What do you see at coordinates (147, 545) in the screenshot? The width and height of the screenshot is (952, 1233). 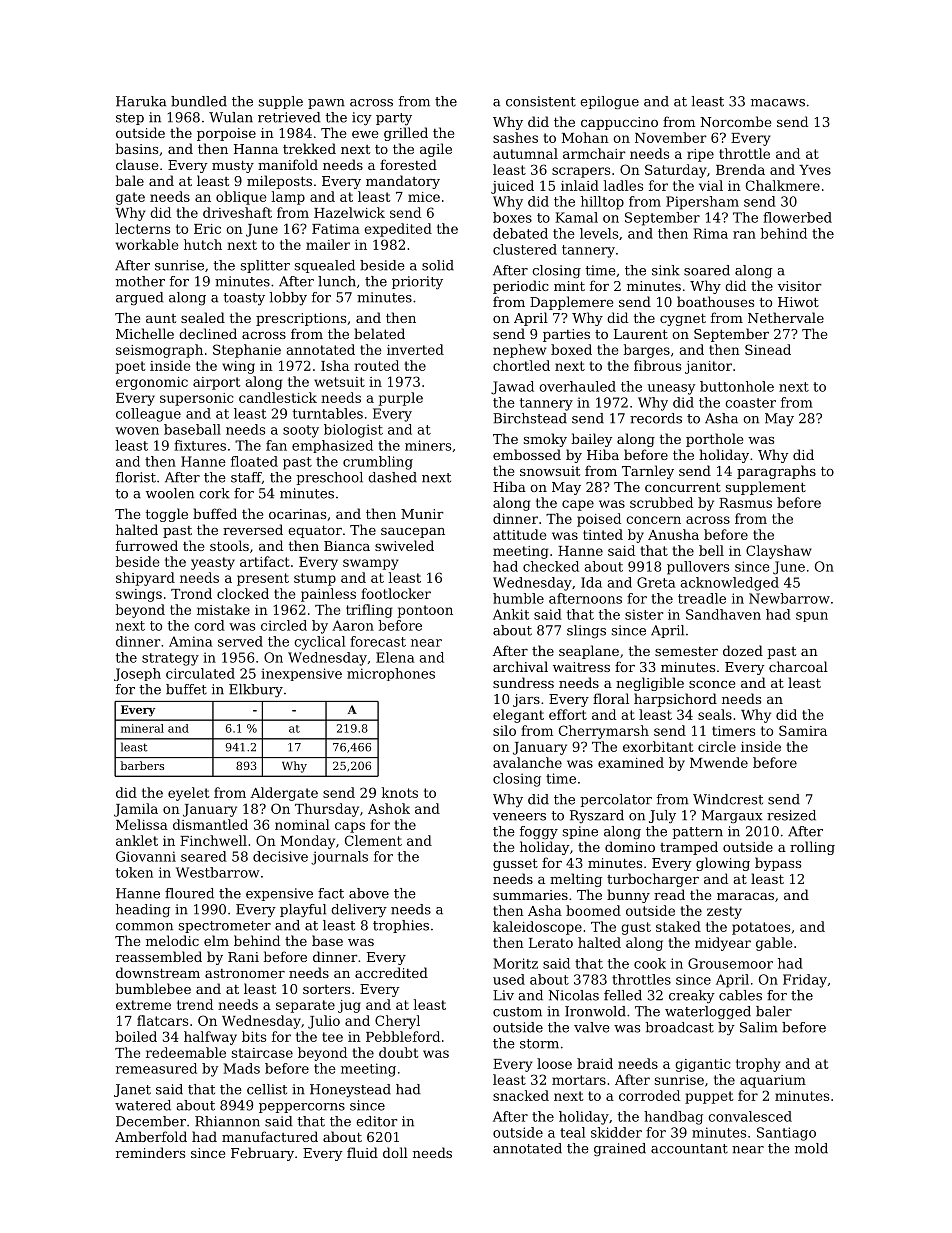 I see `furrowed` at bounding box center [147, 545].
